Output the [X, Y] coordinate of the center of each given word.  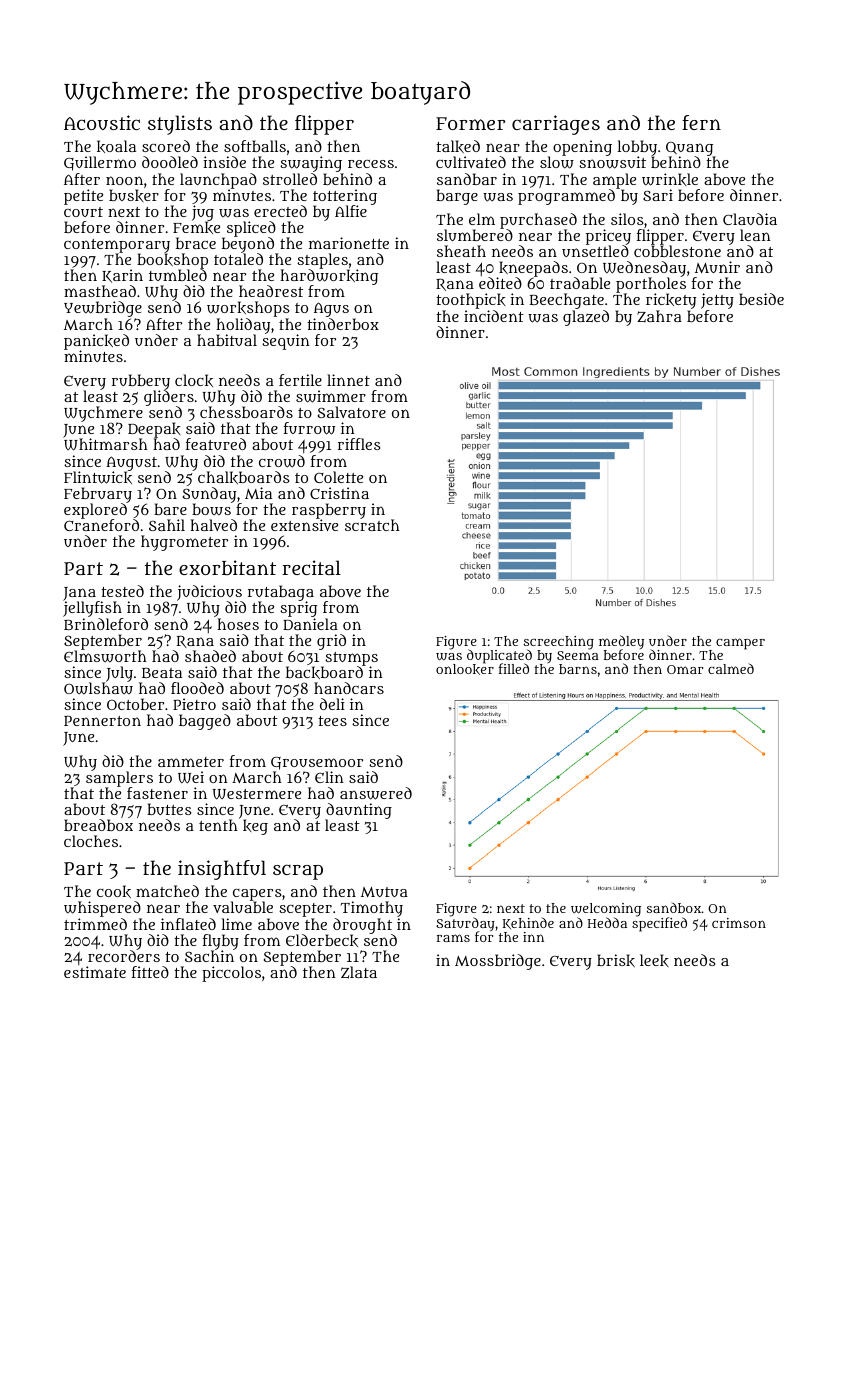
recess [371, 164]
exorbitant [227, 567]
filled [514, 668]
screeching [559, 643]
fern [701, 122]
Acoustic [102, 122]
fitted [150, 972]
